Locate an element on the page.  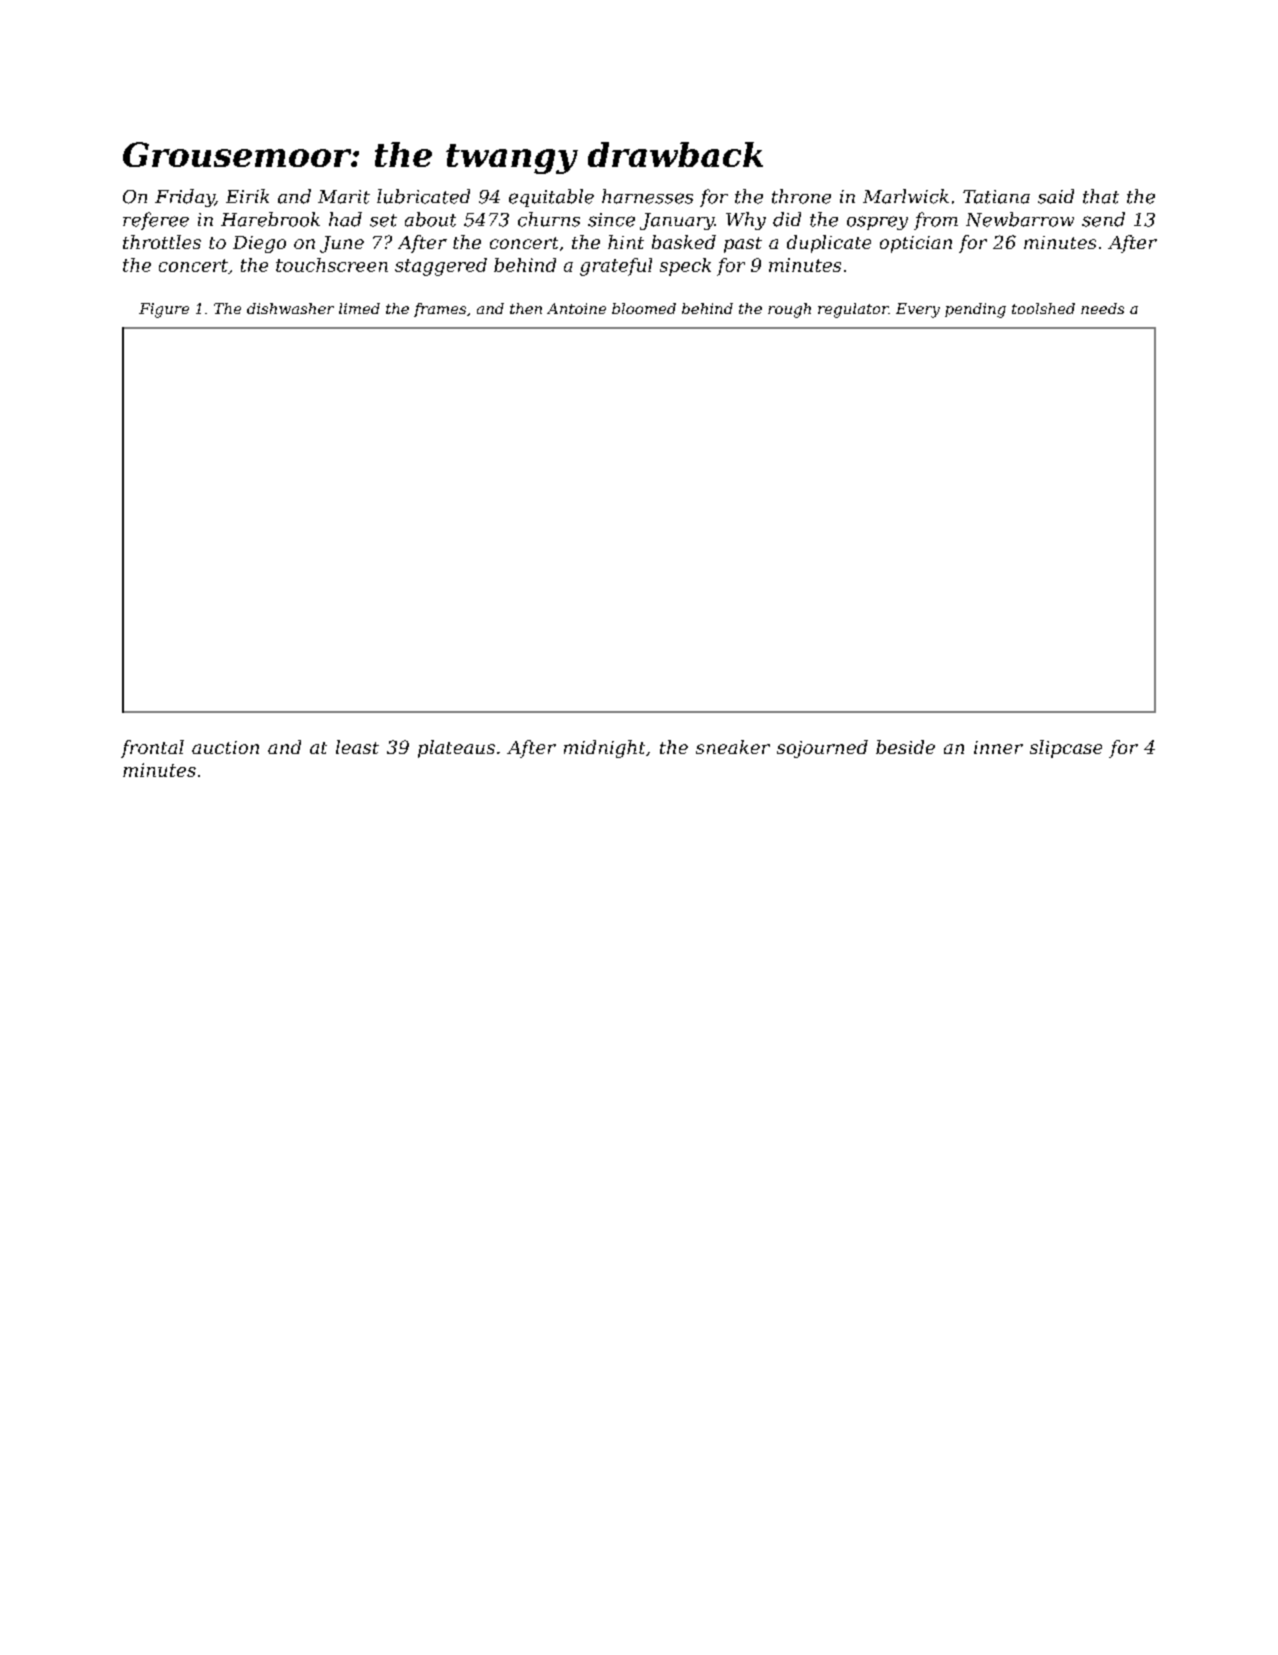
frontal is located at coordinates (152, 749).
